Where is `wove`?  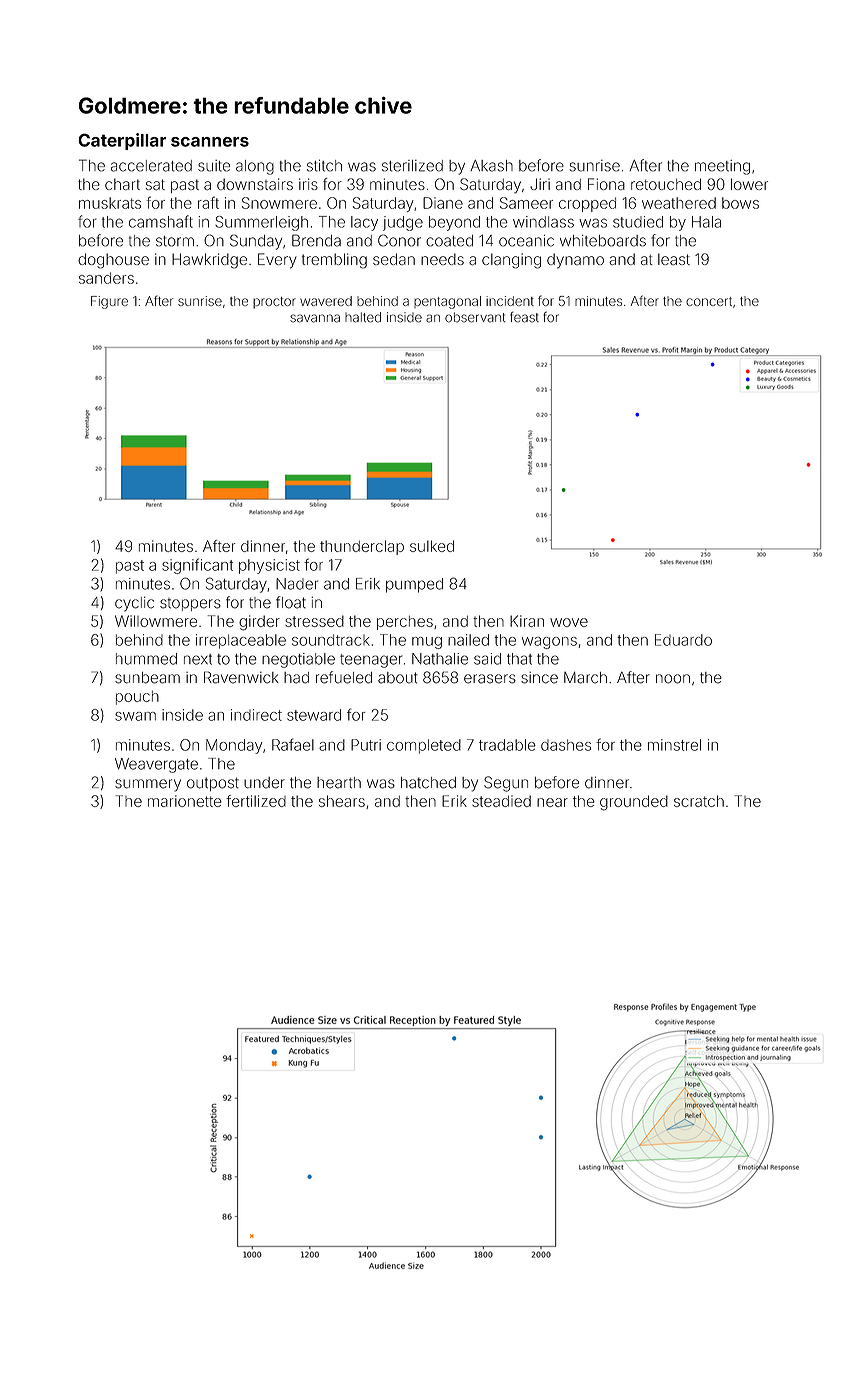
wove is located at coordinates (569, 622).
